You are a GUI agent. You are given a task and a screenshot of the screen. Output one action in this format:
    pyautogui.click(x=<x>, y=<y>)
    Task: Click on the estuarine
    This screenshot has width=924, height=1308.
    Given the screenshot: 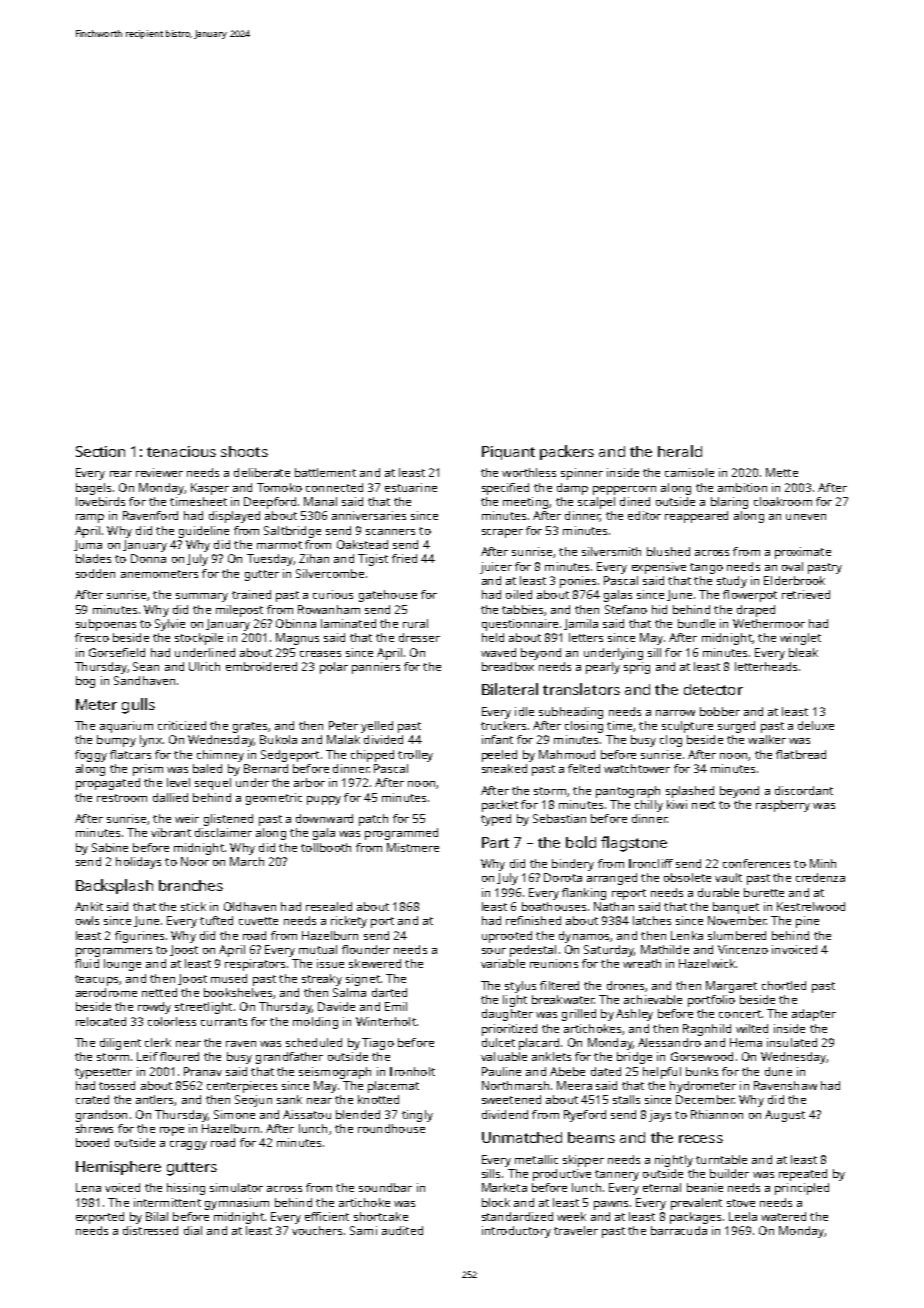 What is the action you would take?
    pyautogui.click(x=411, y=487)
